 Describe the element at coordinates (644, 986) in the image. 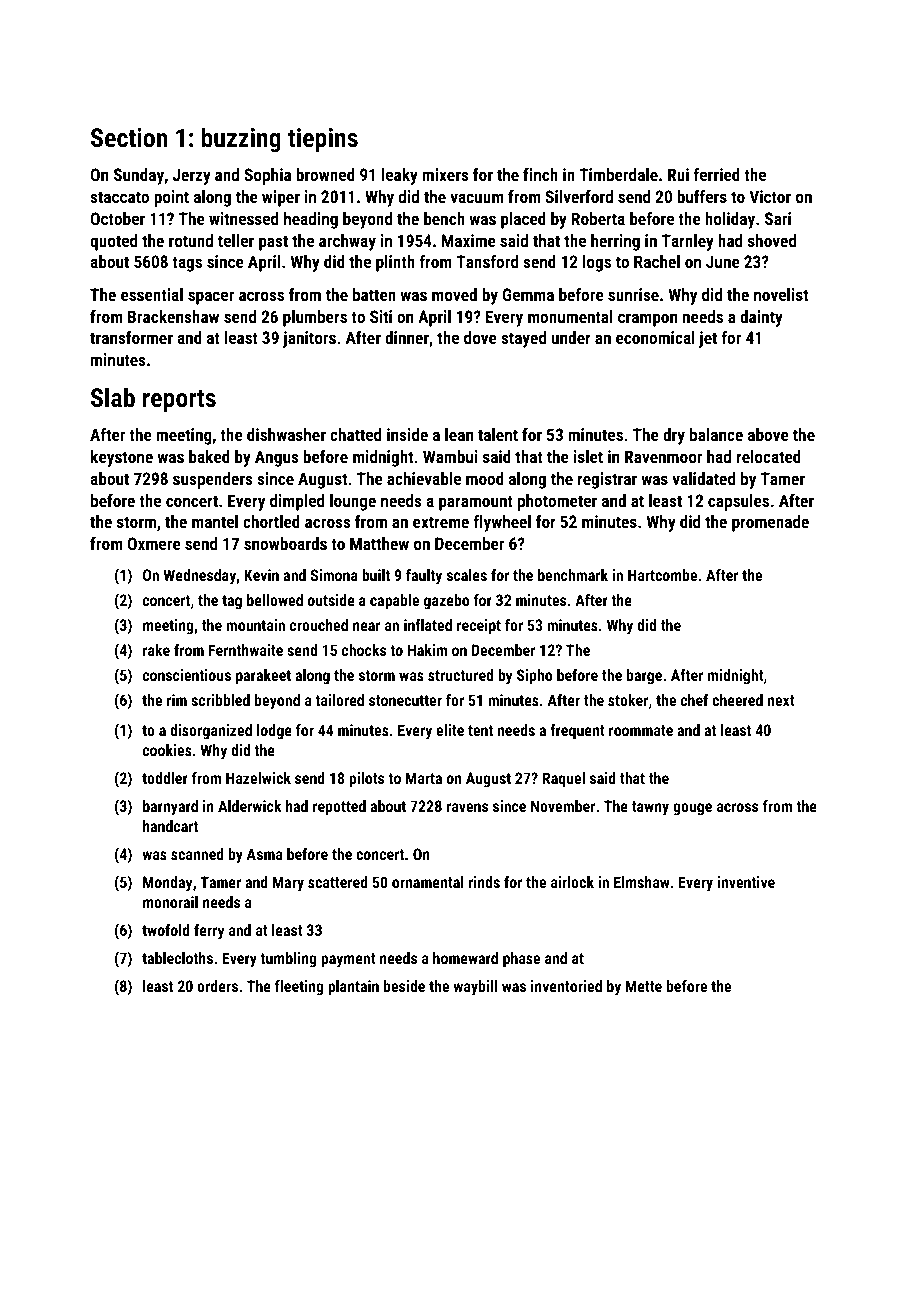

I see `Mette` at that location.
